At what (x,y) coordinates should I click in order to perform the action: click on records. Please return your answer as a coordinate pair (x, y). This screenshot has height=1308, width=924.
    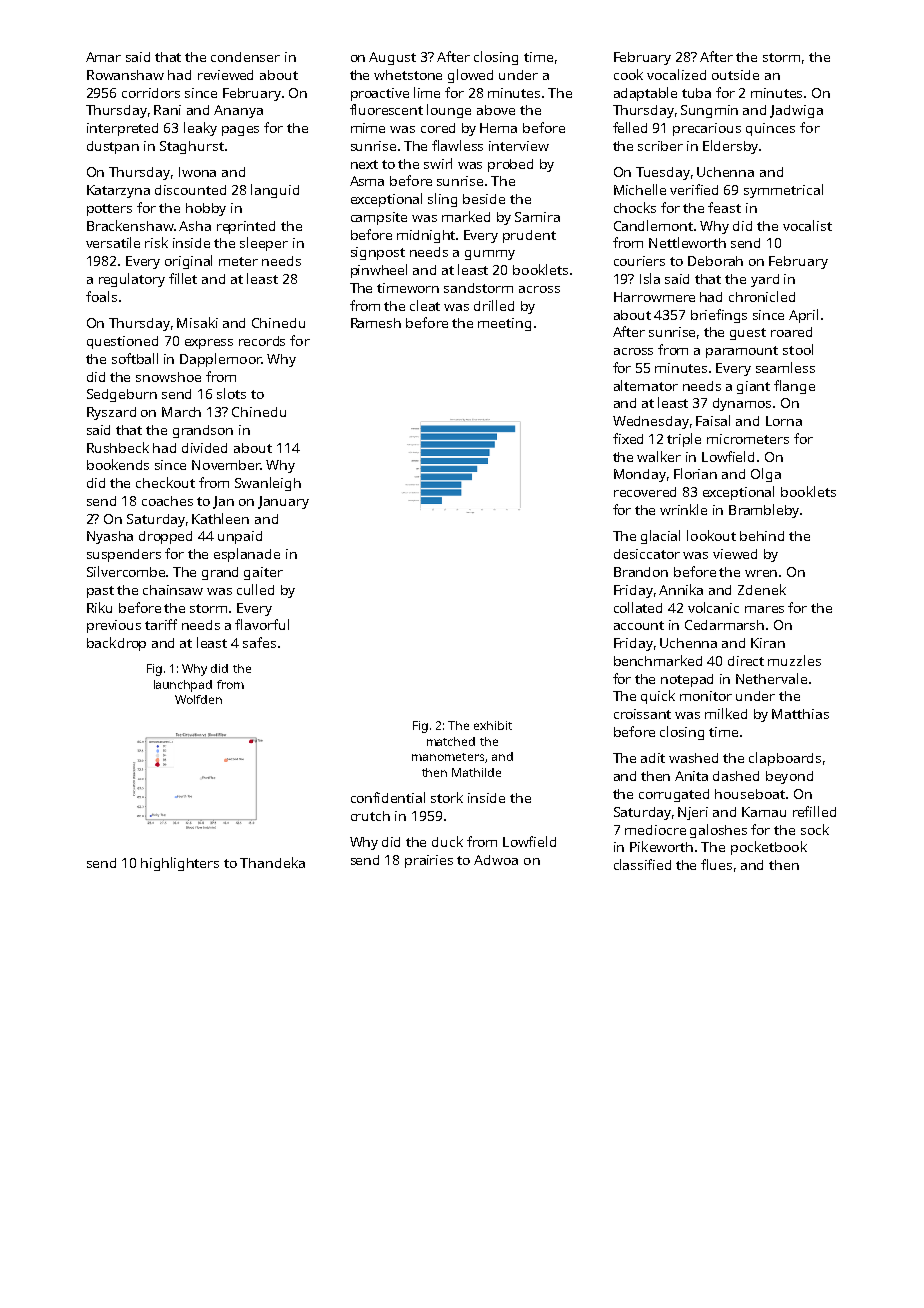
    Looking at the image, I should click on (262, 341).
